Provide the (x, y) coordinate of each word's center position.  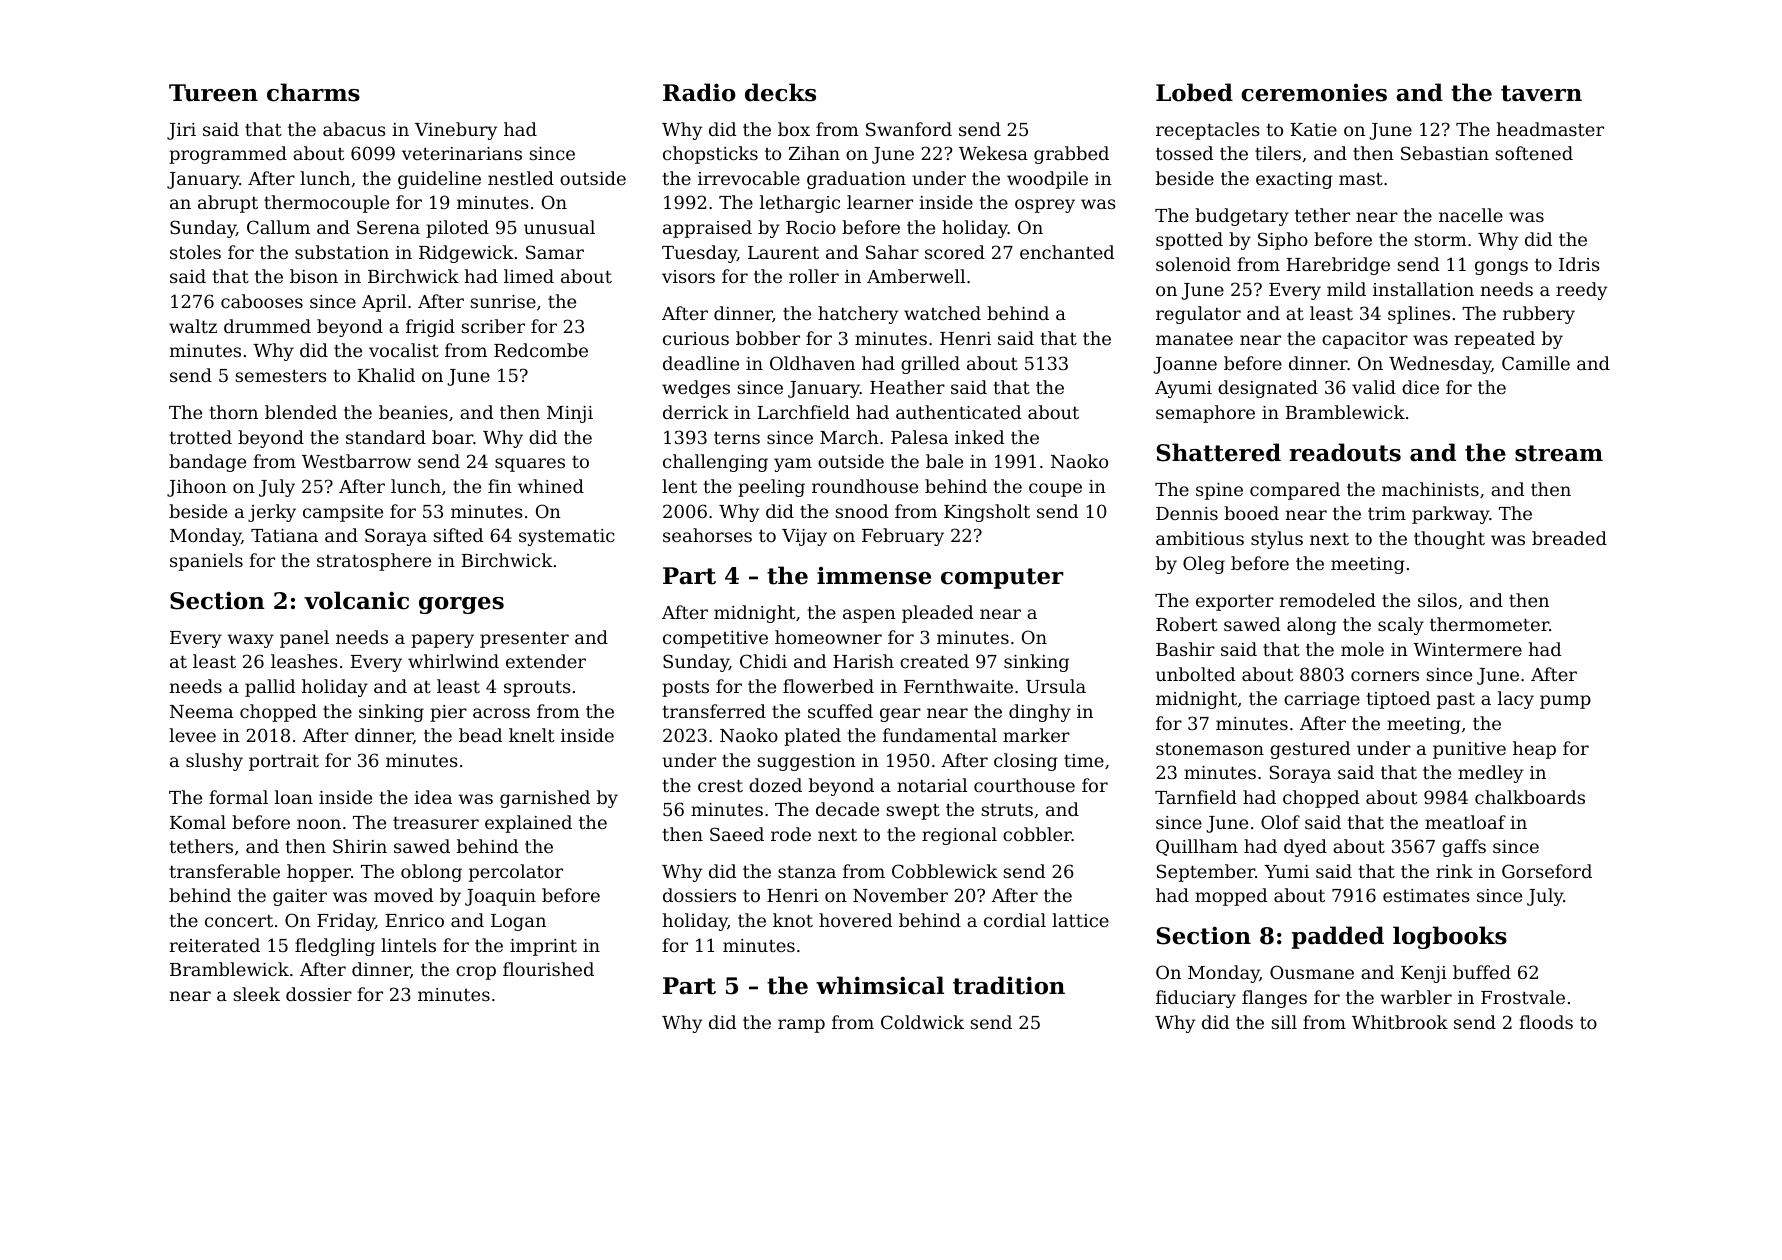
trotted (200, 437)
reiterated (215, 945)
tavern (1541, 93)
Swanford (909, 129)
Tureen (213, 93)
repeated (1495, 340)
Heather (907, 387)
